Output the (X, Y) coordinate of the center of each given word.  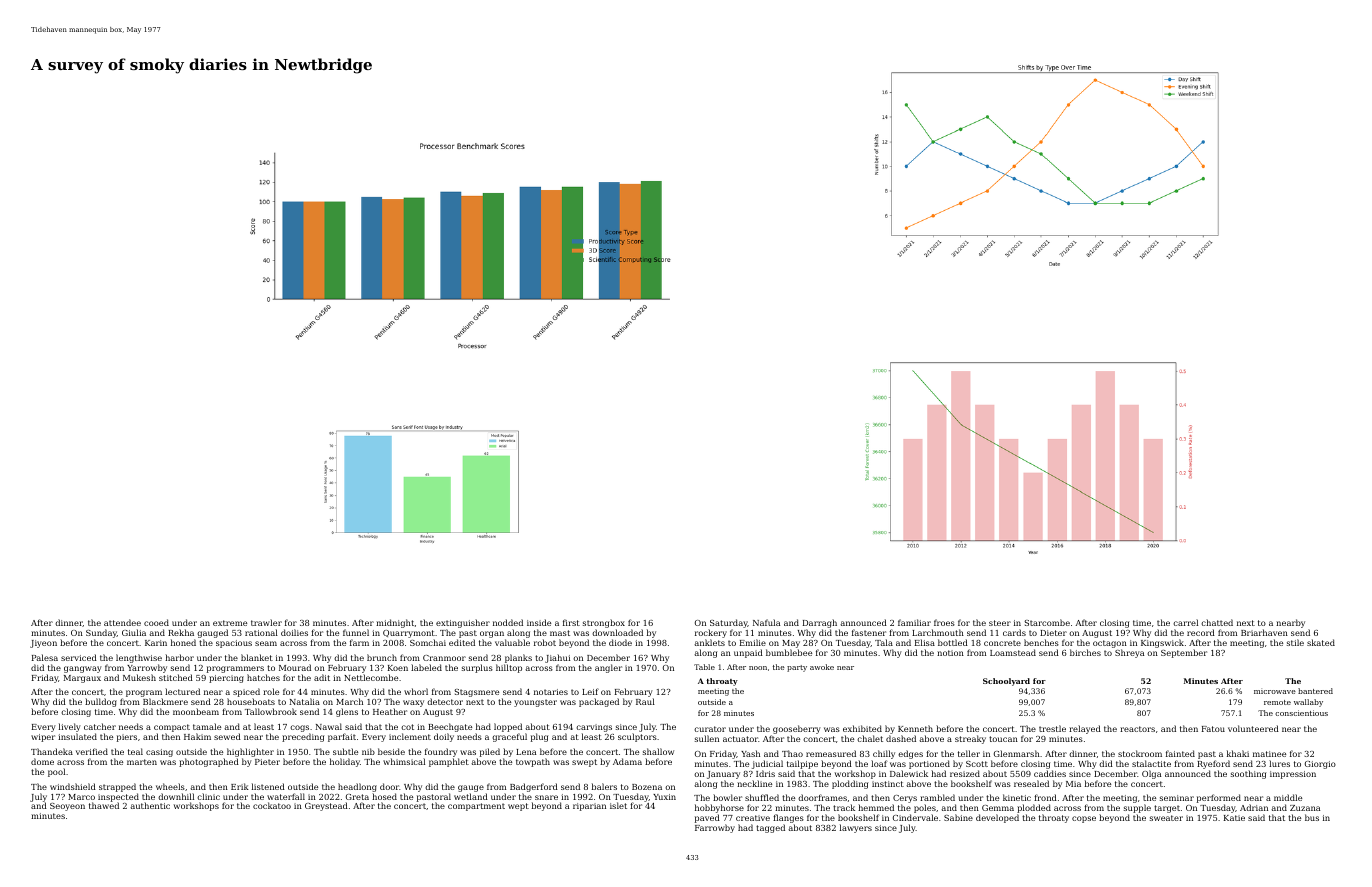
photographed (209, 762)
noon (758, 668)
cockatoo (272, 805)
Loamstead (1013, 652)
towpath (533, 762)
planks (518, 658)
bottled (953, 642)
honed (183, 642)
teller (969, 753)
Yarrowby (147, 668)
